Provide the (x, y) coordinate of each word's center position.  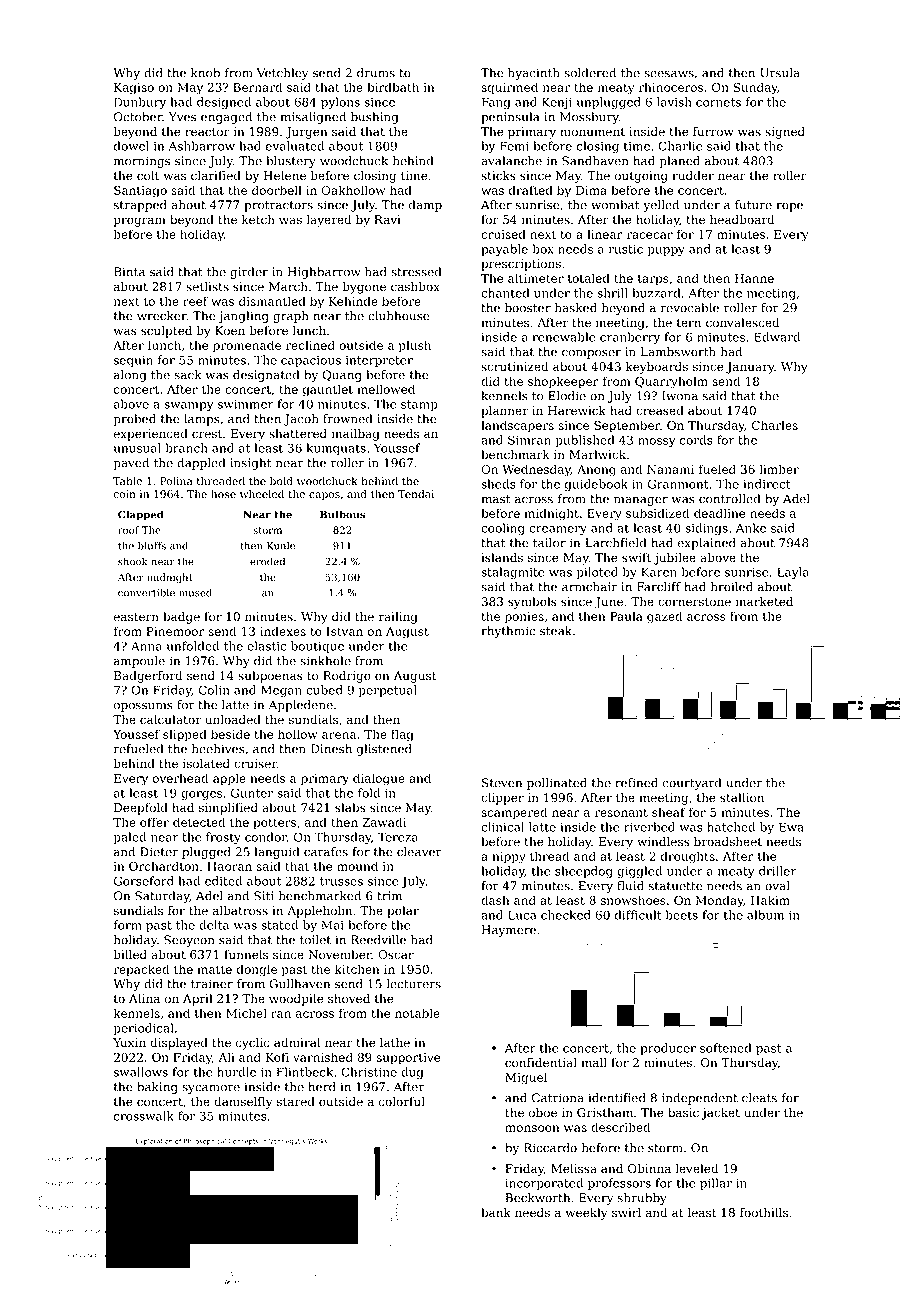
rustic (626, 249)
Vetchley (283, 74)
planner (504, 412)
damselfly (243, 1103)
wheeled (262, 494)
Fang (496, 103)
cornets (718, 102)
